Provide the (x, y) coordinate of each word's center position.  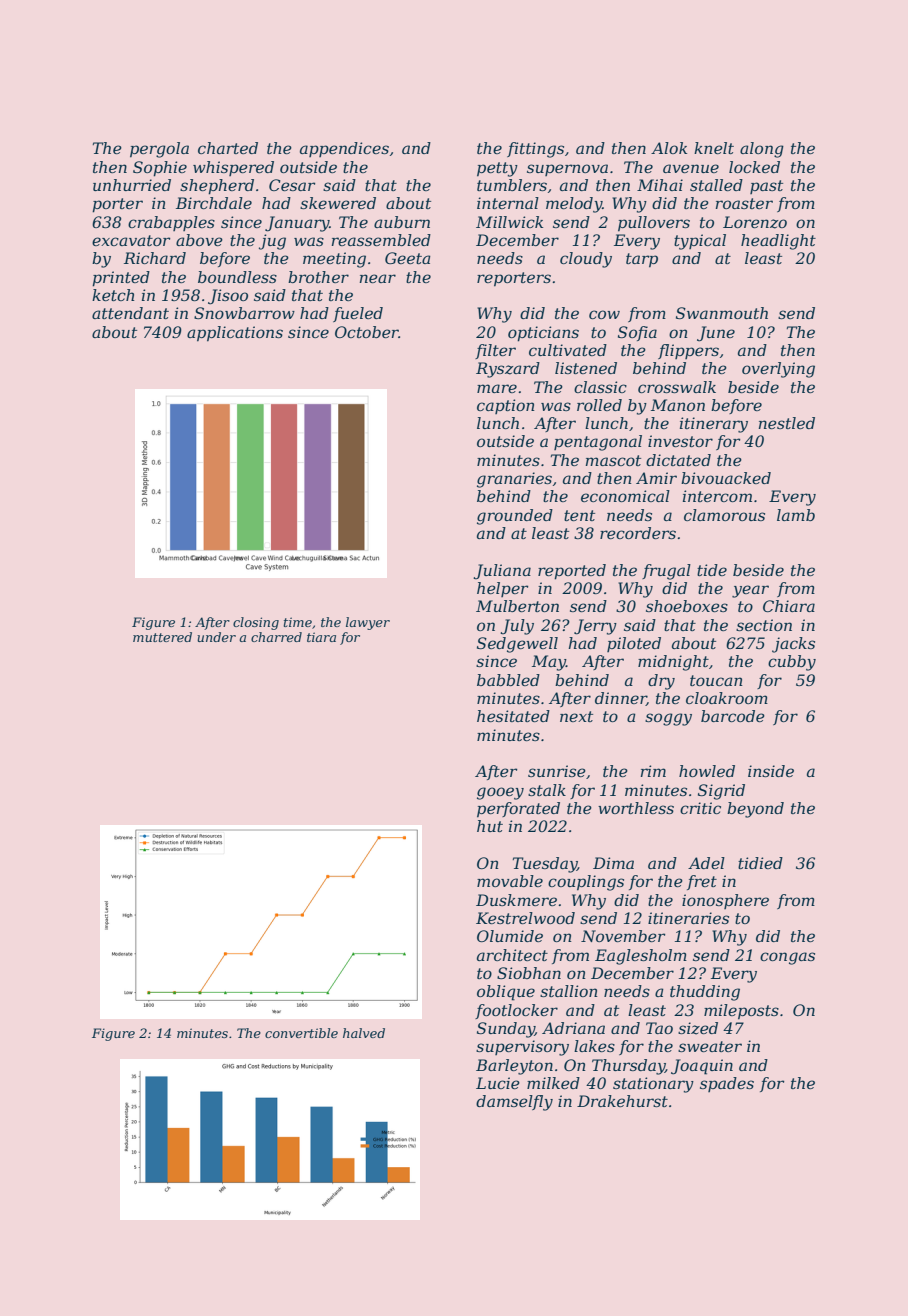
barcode (733, 716)
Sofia (637, 333)
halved (364, 1033)
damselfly (514, 1103)
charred (276, 637)
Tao (659, 1028)
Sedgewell (517, 645)
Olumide (510, 936)
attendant (130, 313)
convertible (301, 1033)
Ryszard (508, 370)
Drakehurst (622, 1101)
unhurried (132, 185)
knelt (714, 148)
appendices (344, 149)
